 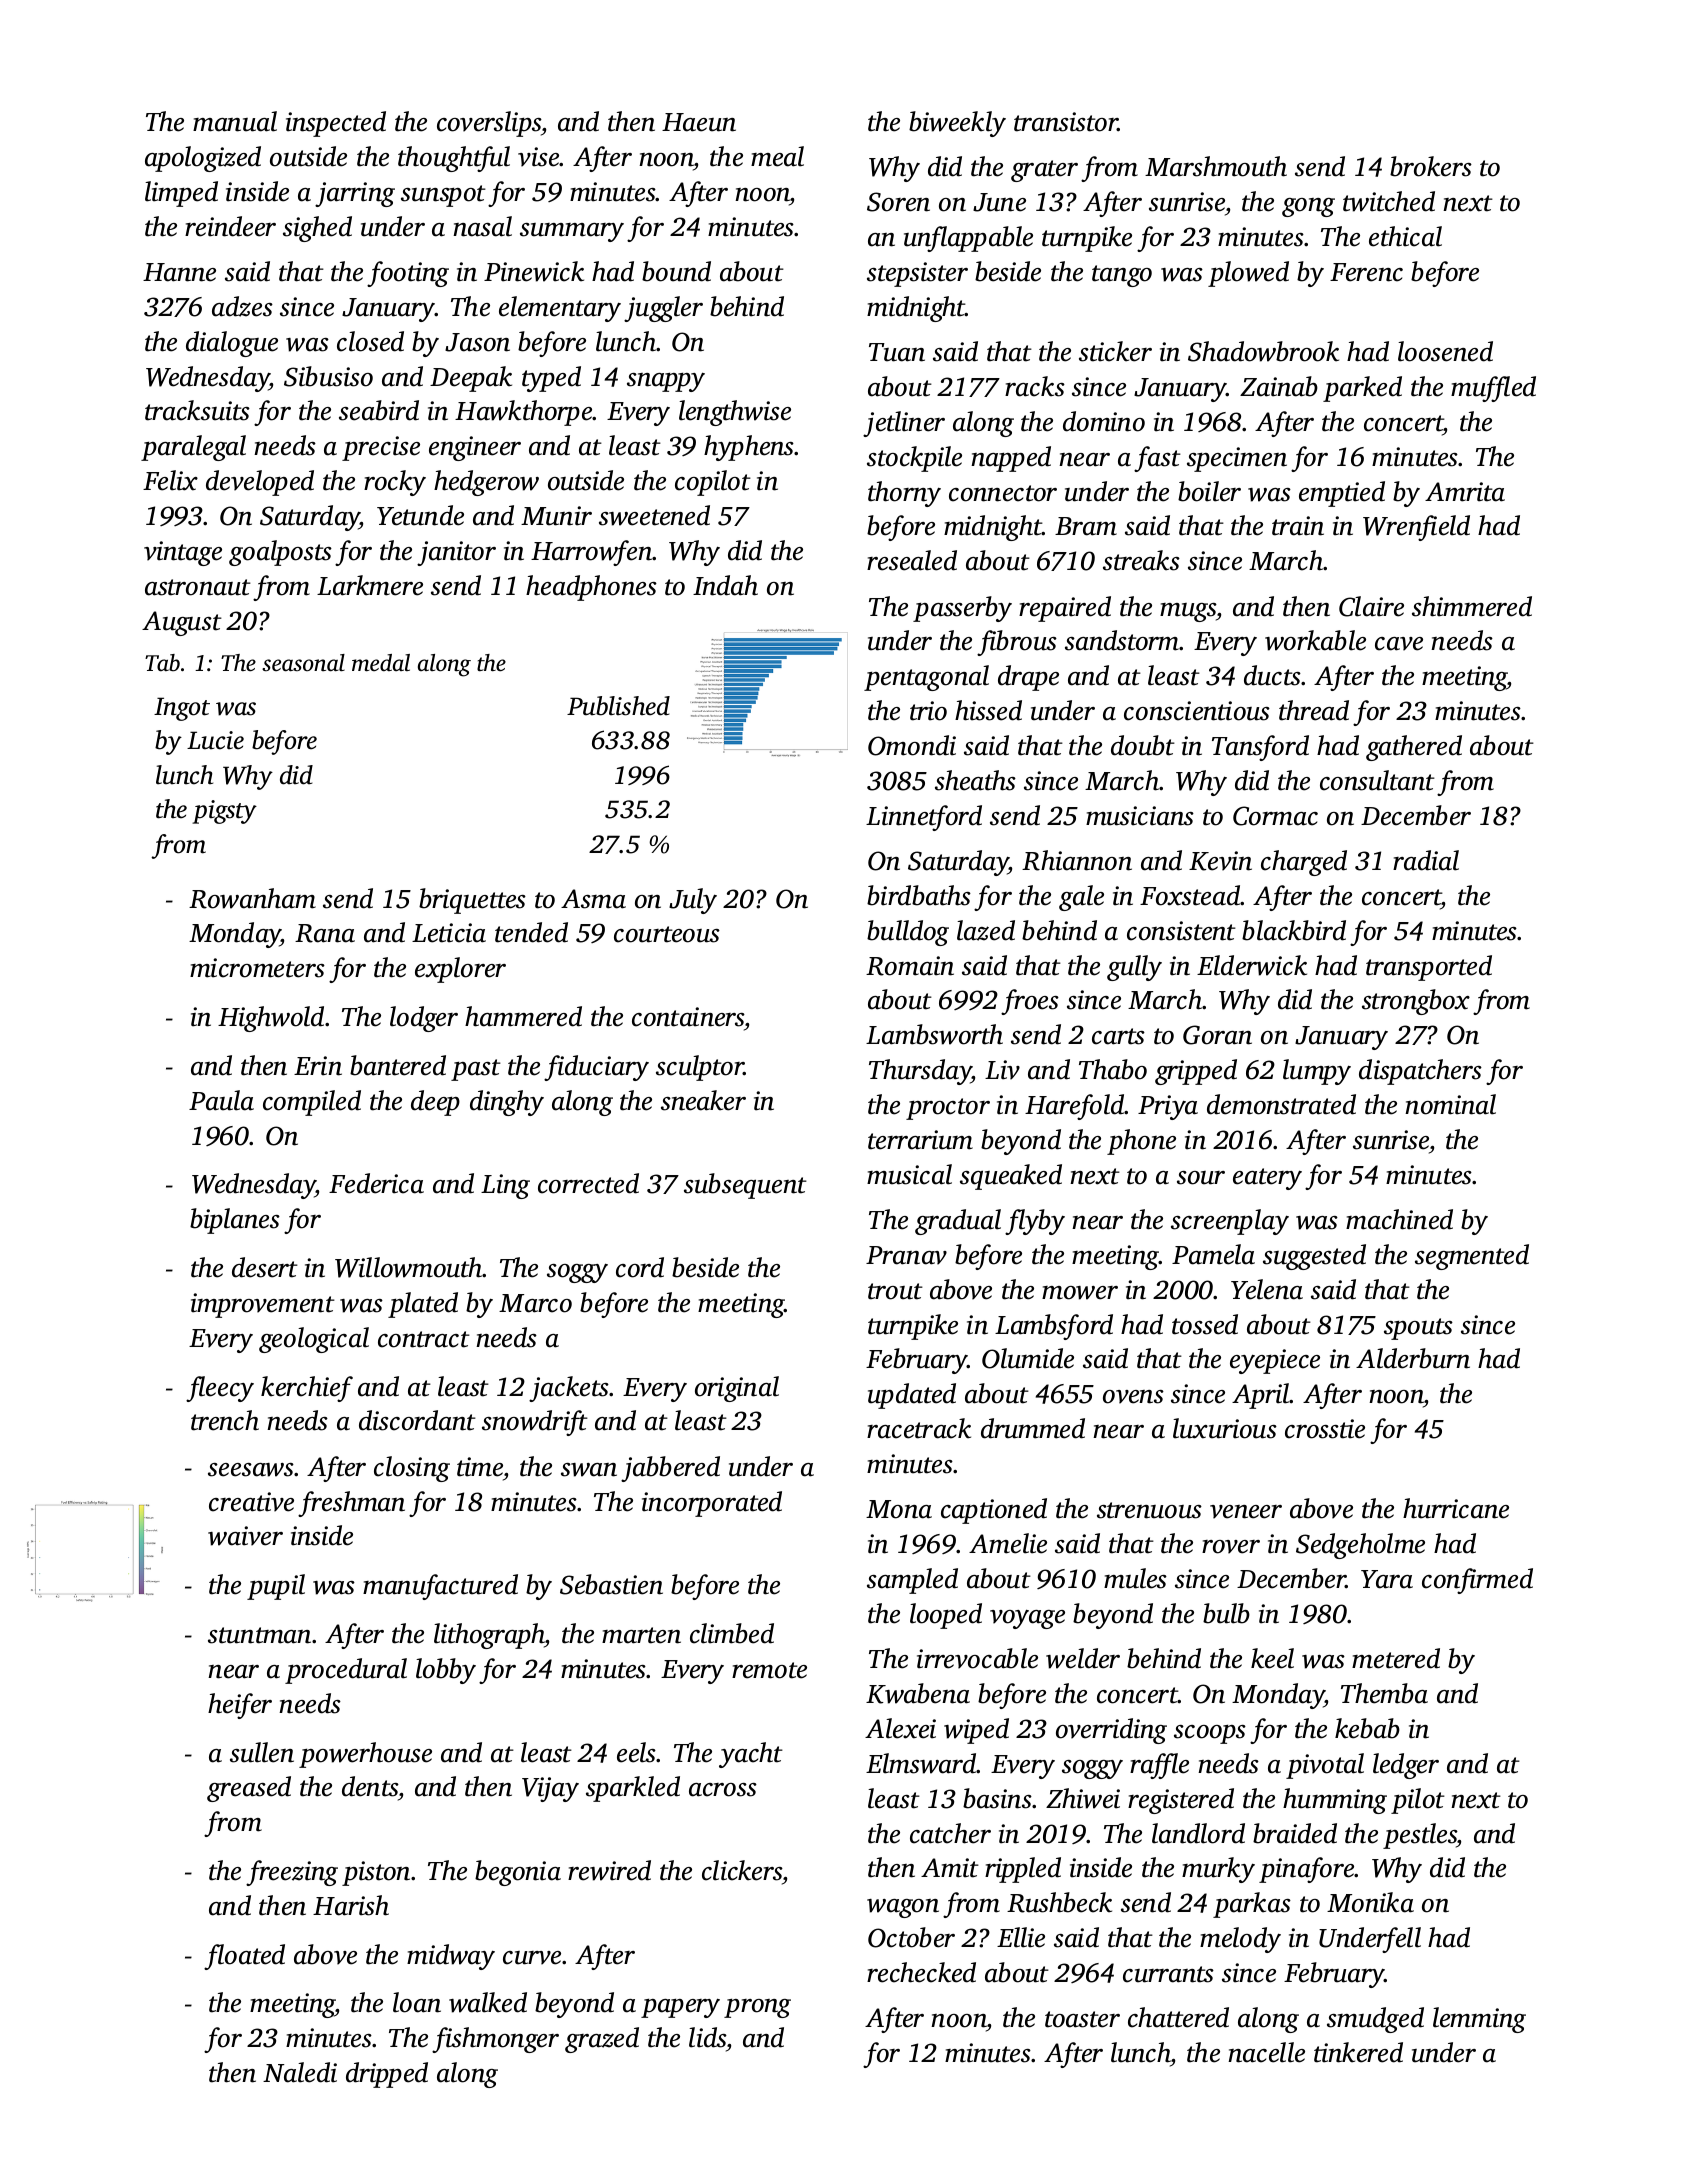 I want to click on brokers, so click(x=1431, y=166).
